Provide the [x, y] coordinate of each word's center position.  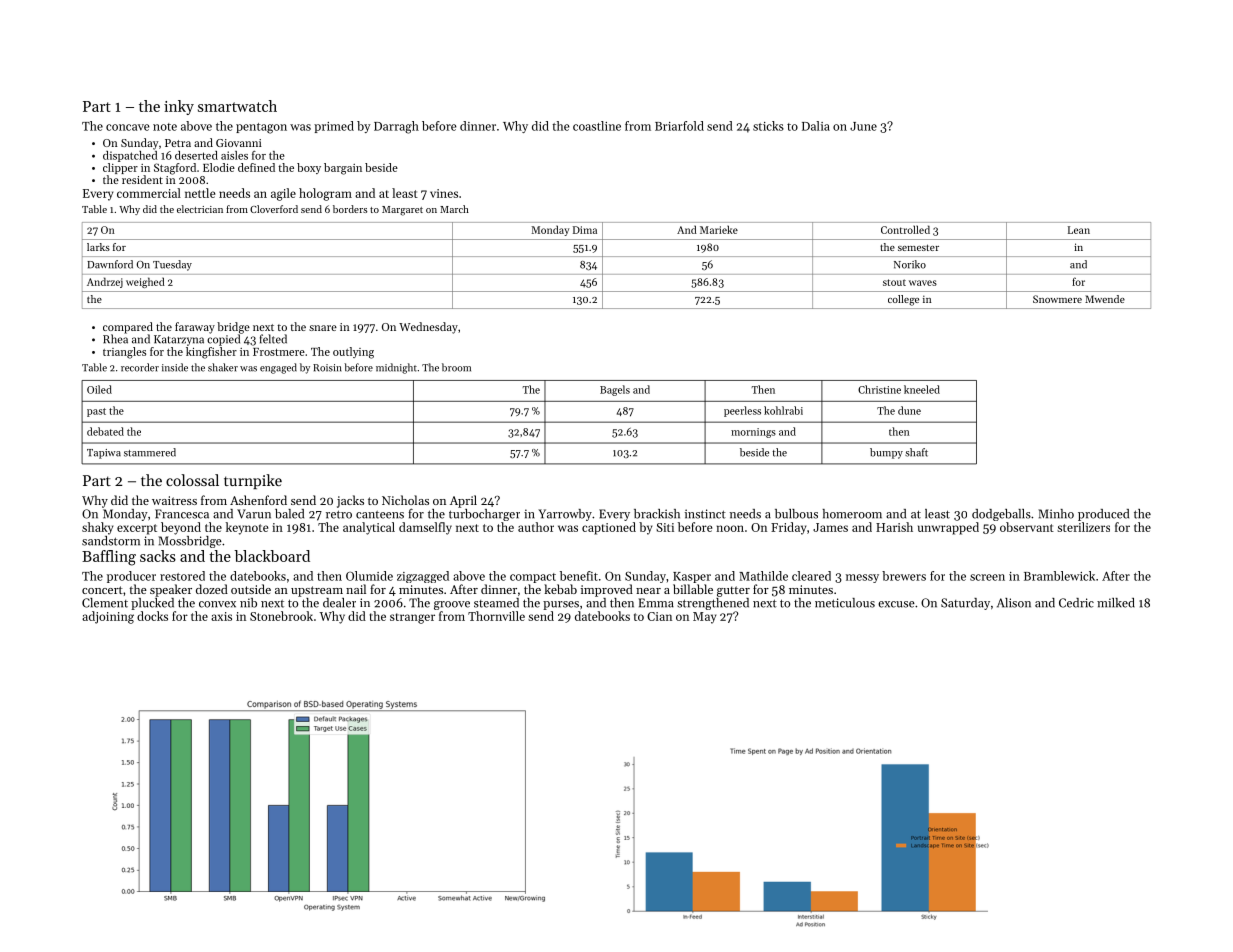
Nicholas [405, 500]
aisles [234, 155]
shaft [916, 452]
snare [323, 328]
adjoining [108, 617]
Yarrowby [565, 515]
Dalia [816, 126]
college [903, 300]
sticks [768, 126]
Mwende [1105, 299]
